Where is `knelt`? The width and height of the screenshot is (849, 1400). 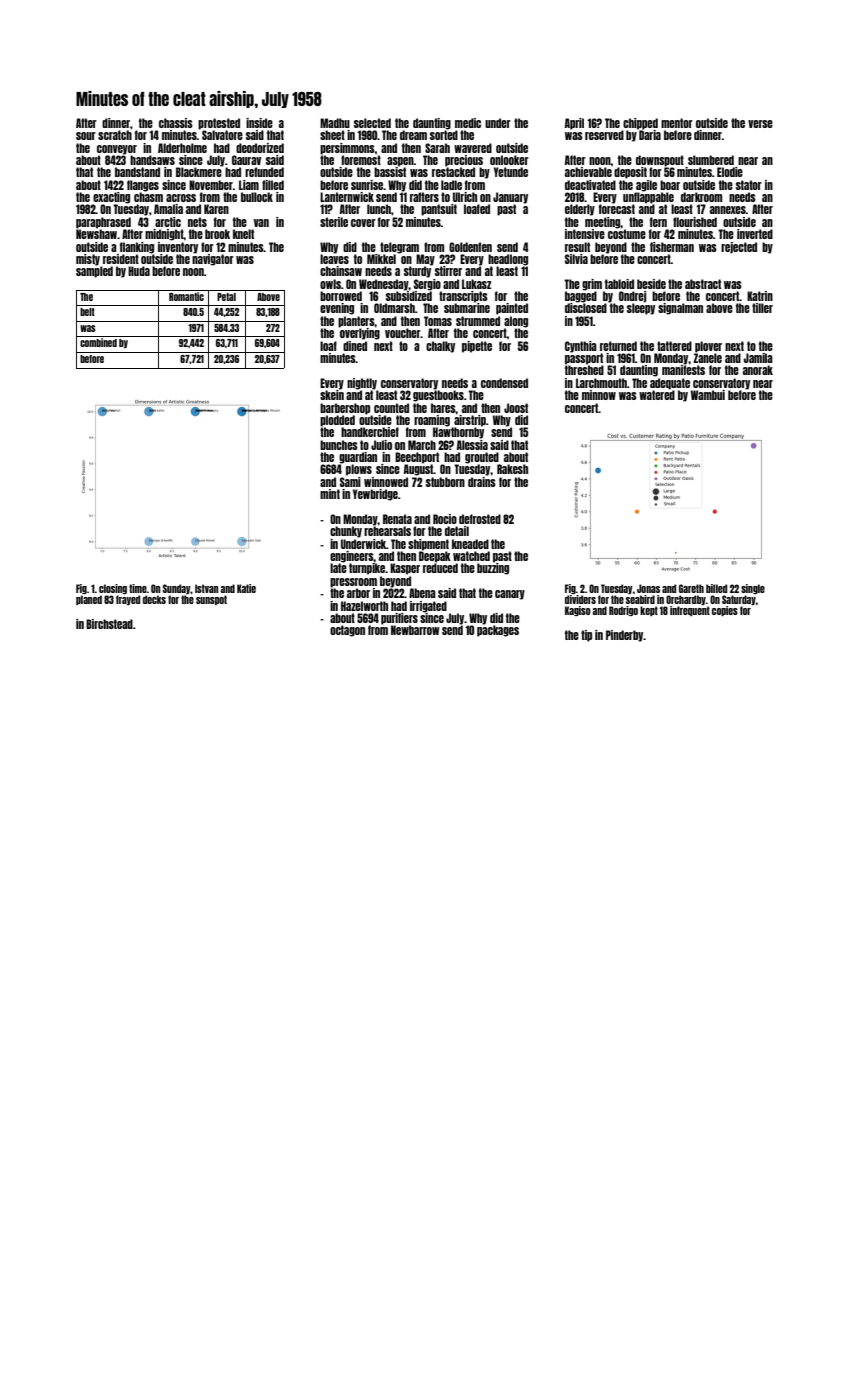 knelt is located at coordinates (243, 234).
